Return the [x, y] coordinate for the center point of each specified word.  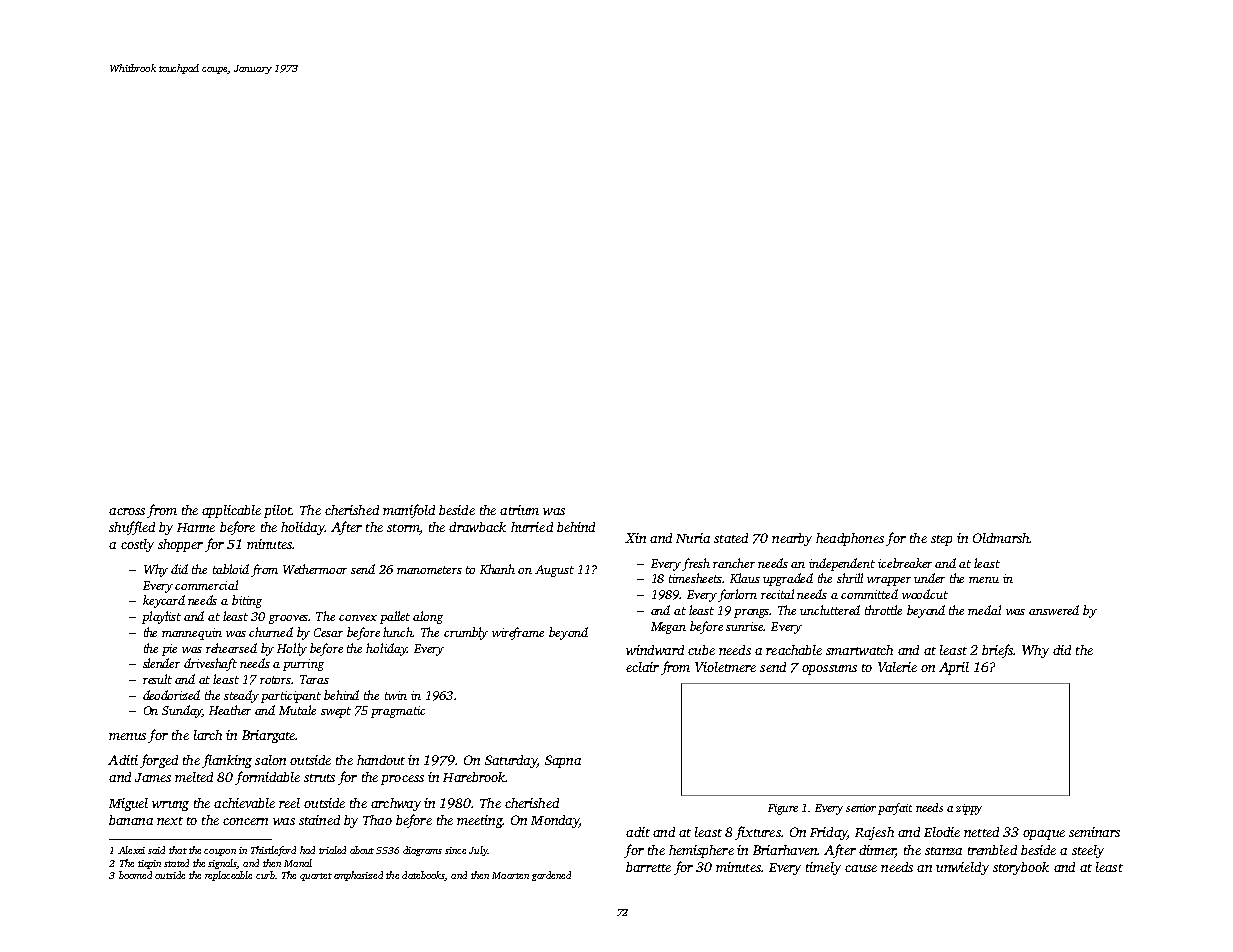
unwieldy [962, 868]
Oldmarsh [1001, 538]
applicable [231, 511]
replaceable [228, 876]
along [428, 617]
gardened [551, 876]
